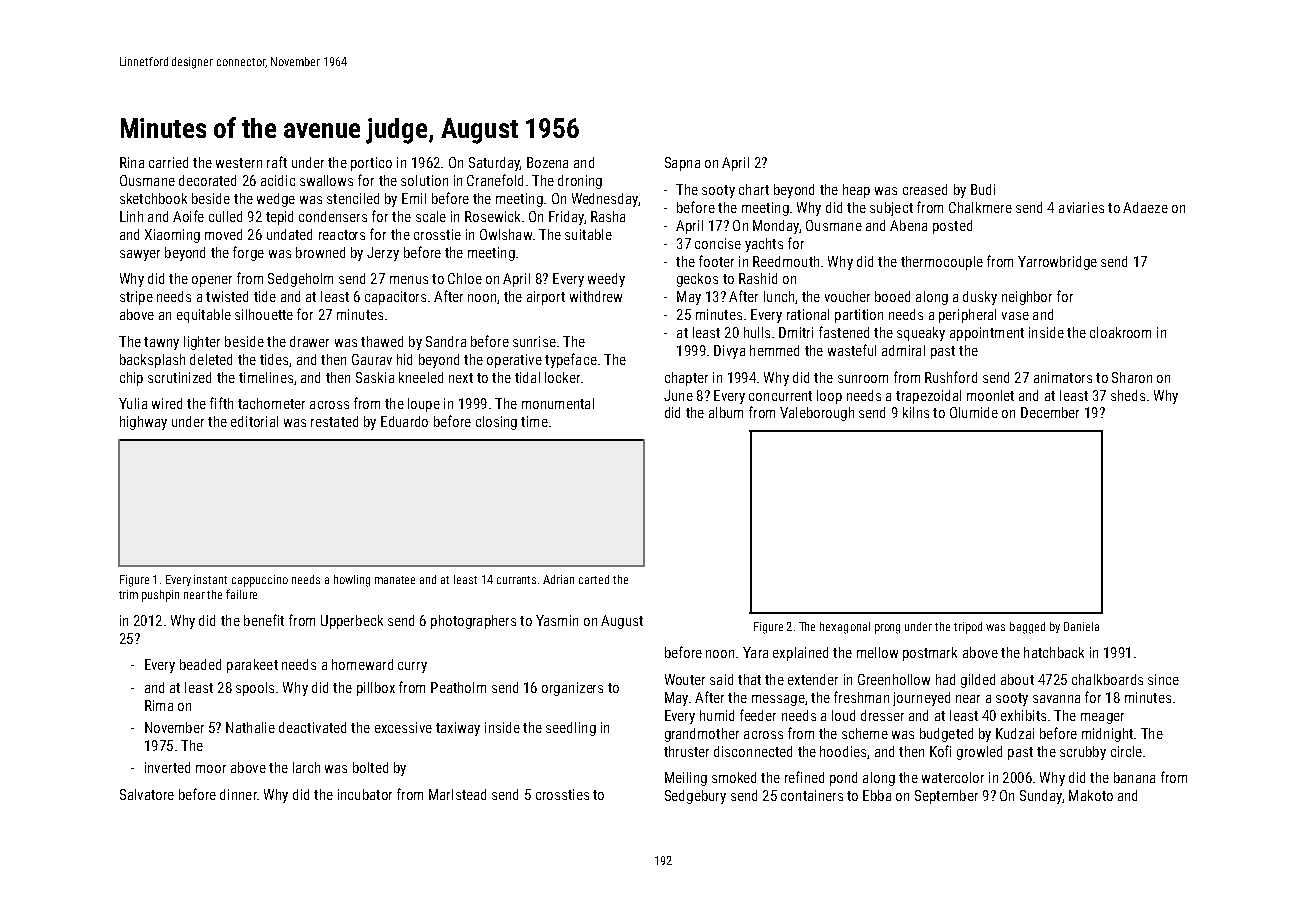 The image size is (1308, 924). I want to click on airport, so click(546, 298).
